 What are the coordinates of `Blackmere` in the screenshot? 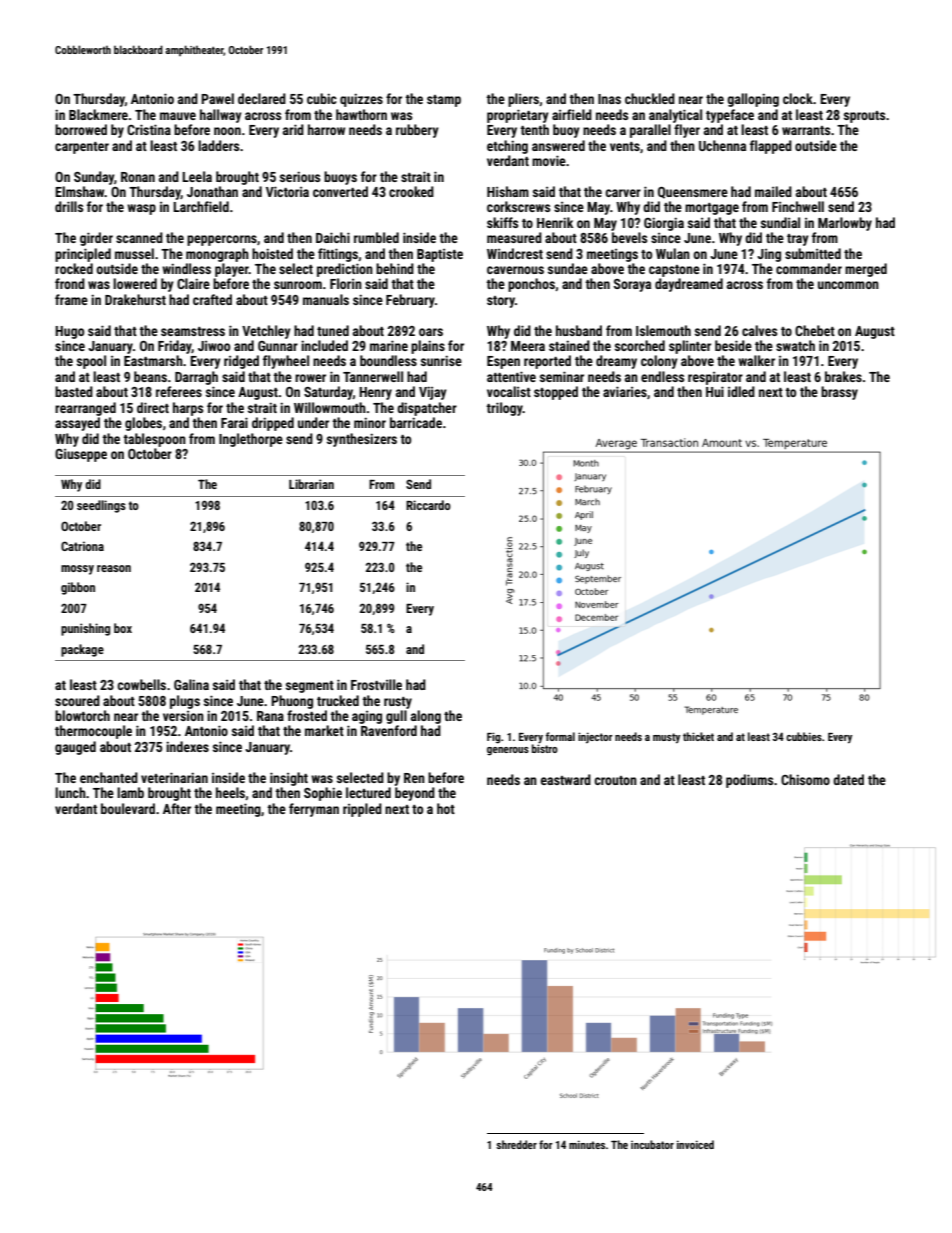 It's located at (98, 114).
